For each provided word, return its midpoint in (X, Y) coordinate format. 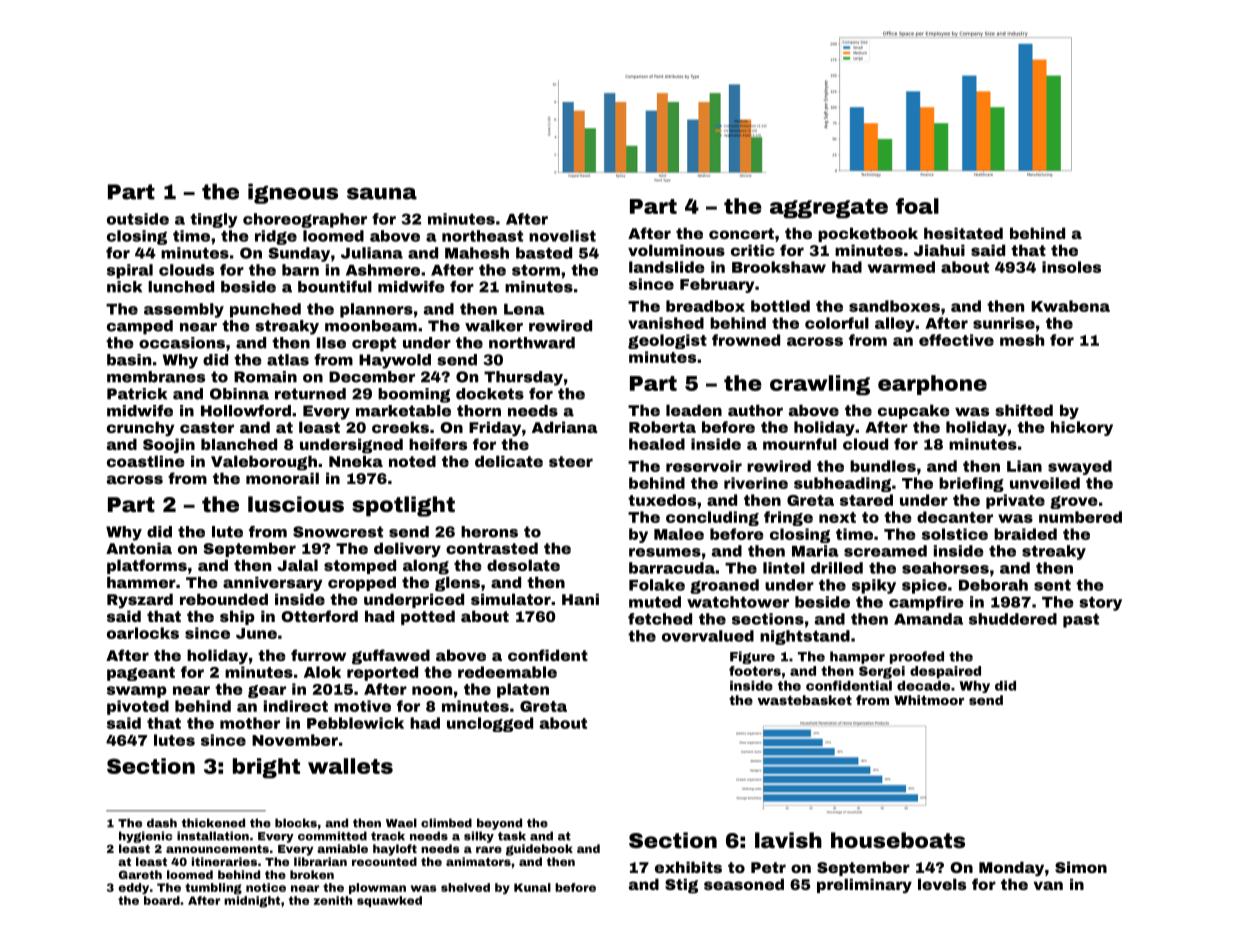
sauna (382, 193)
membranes (156, 377)
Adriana (565, 427)
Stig (681, 886)
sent (1052, 585)
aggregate (829, 209)
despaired (945, 672)
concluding (712, 518)
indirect (296, 706)
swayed (1080, 467)
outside (138, 219)
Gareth (140, 874)
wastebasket (804, 700)
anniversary (272, 583)
